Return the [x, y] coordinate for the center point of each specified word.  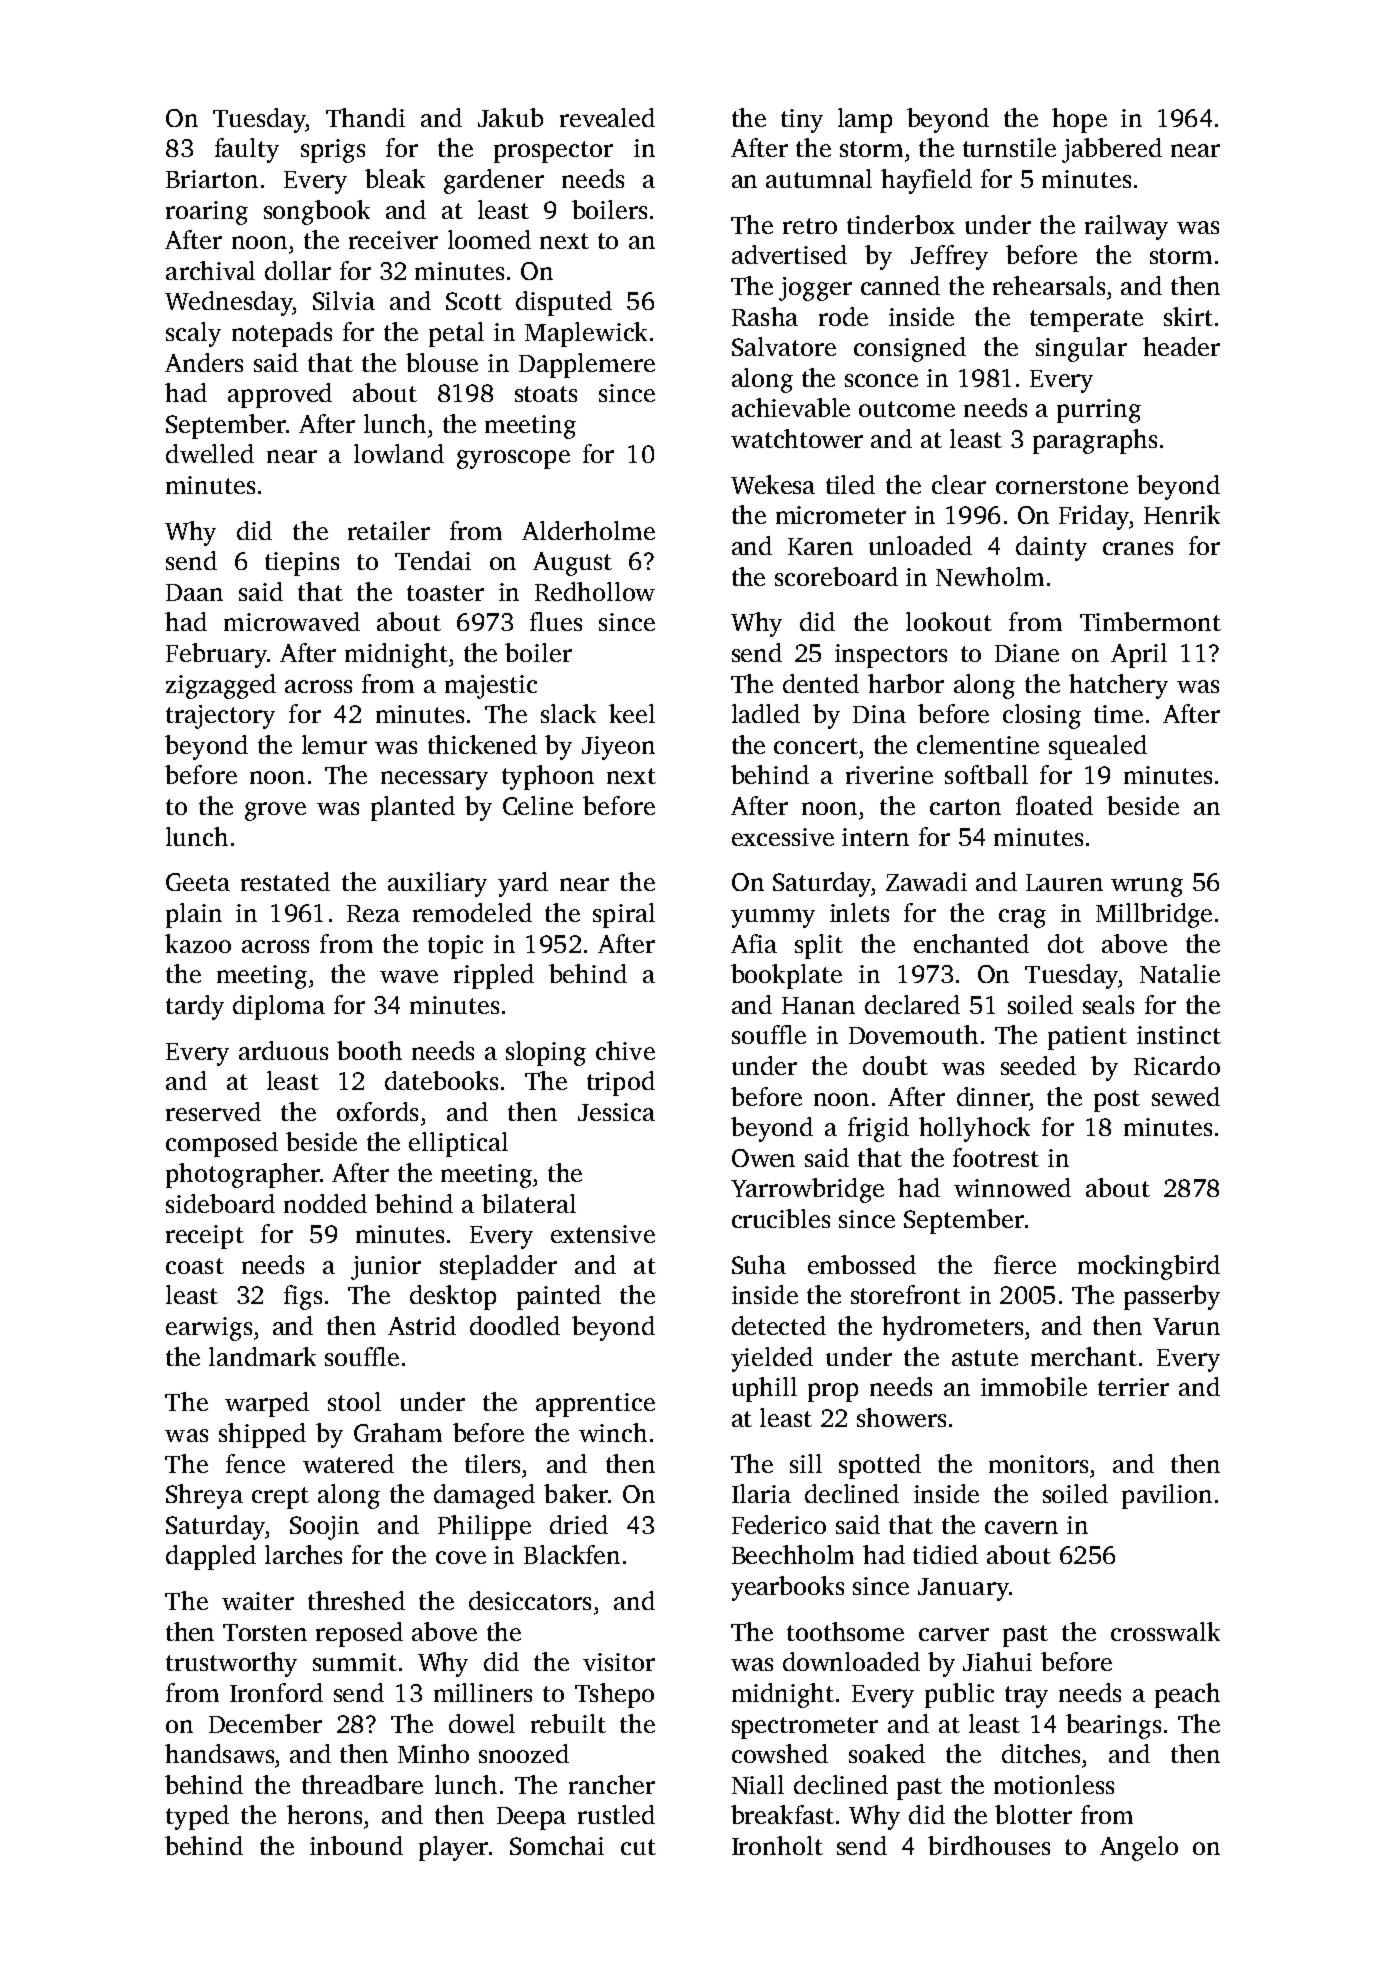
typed [197, 1817]
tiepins [302, 564]
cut [638, 1847]
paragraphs [1095, 441]
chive [625, 1050]
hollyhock [974, 1129]
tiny [802, 121]
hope [1079, 120]
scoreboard [836, 576]
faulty [247, 150]
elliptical [458, 1144]
